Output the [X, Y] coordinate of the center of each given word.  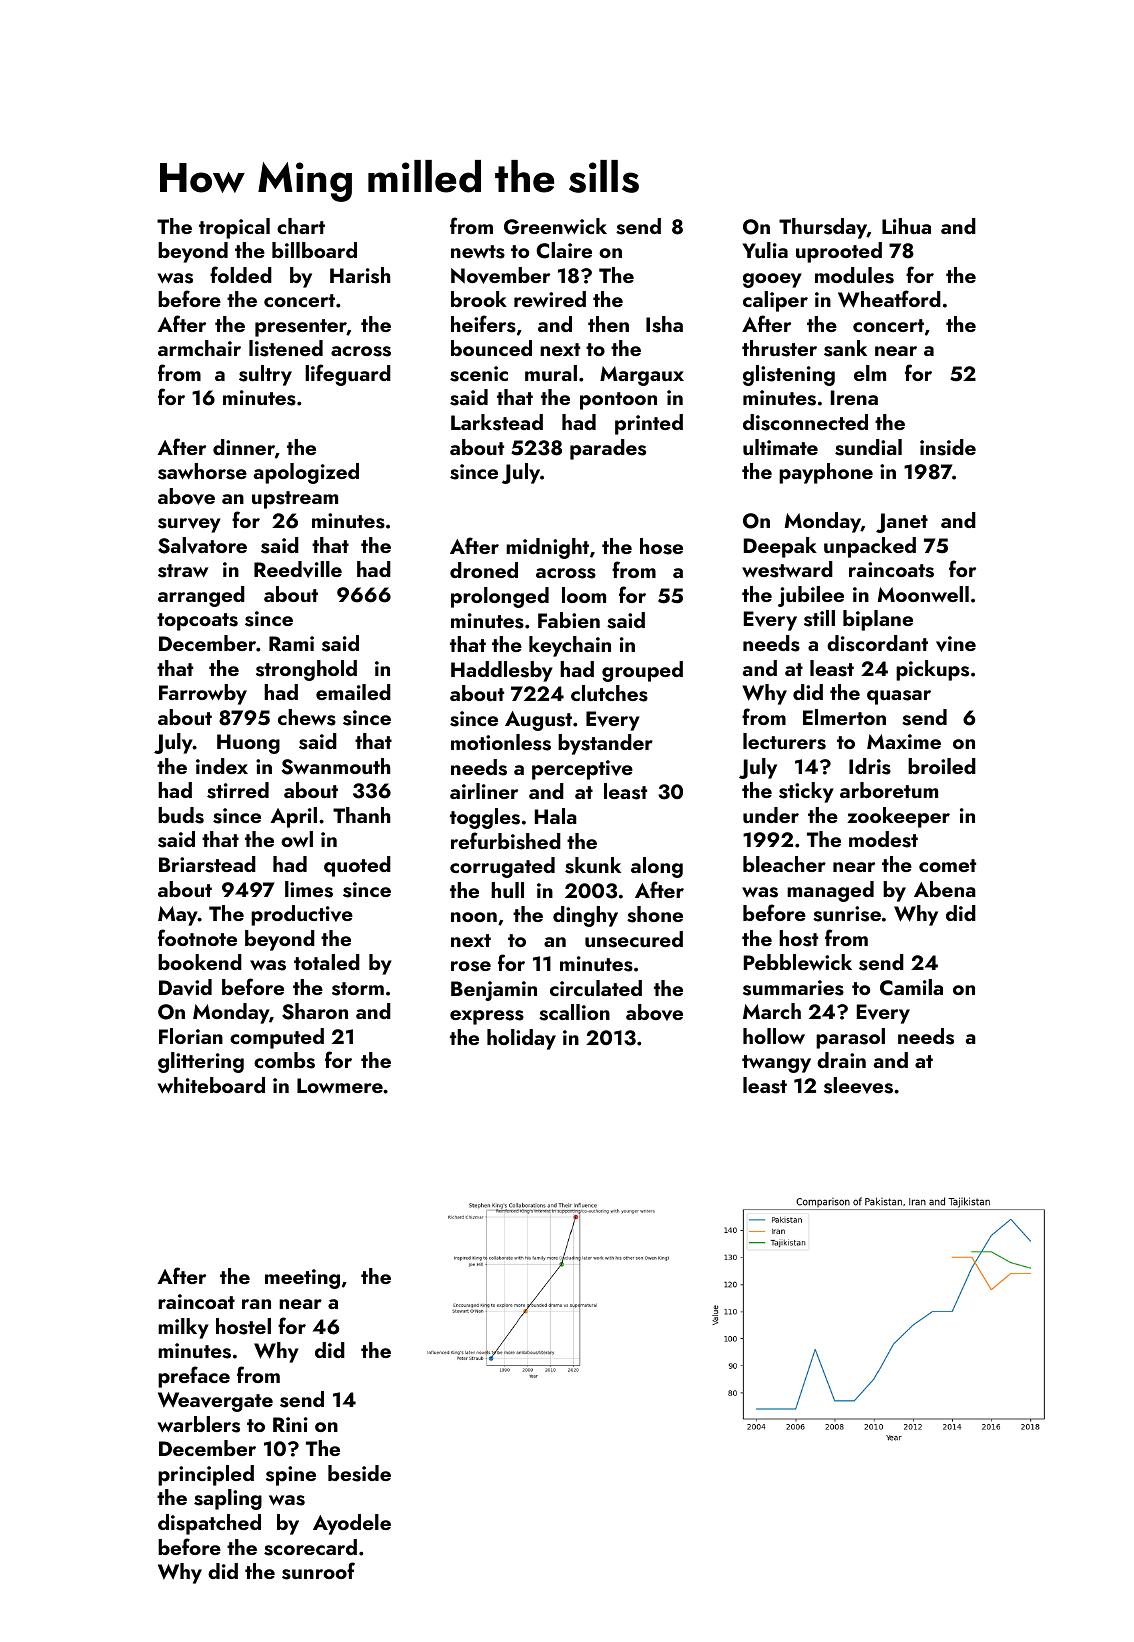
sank [845, 348]
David [185, 987]
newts [478, 252]
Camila [911, 987]
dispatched [209, 1524]
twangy [776, 1064]
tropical [234, 228]
